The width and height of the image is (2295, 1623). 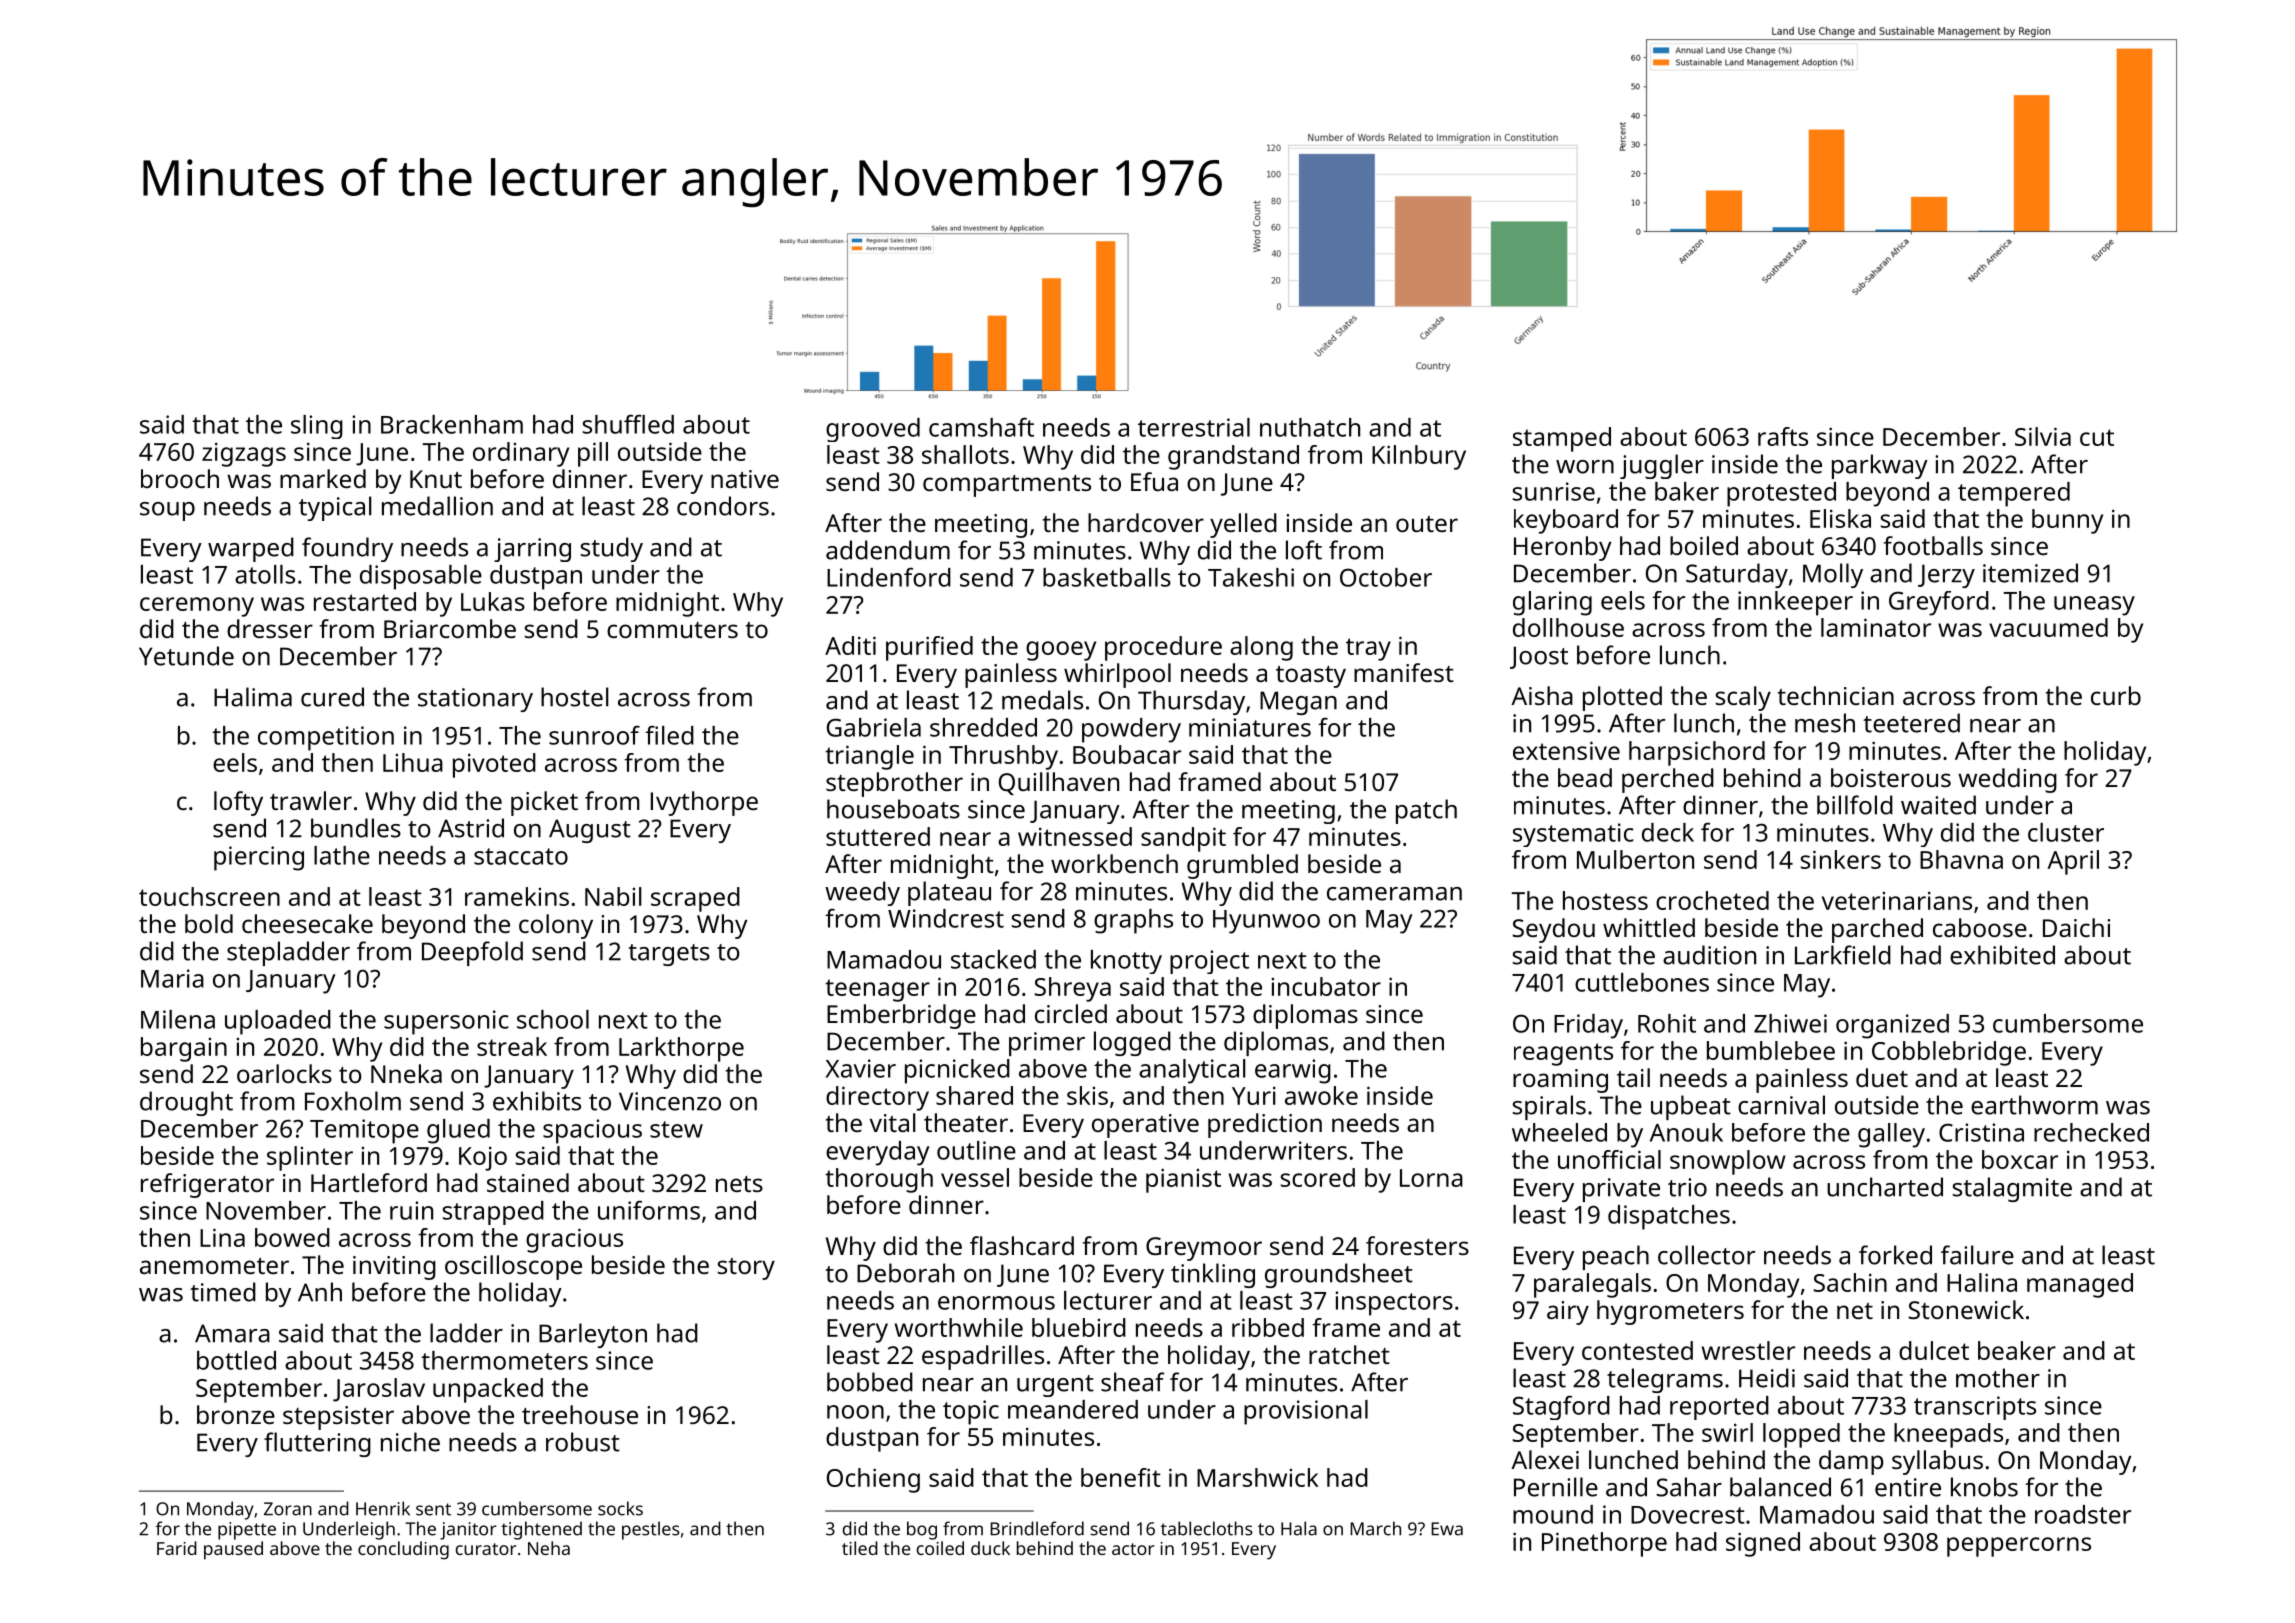 What do you see at coordinates (1562, 439) in the image?
I see `stamped` at bounding box center [1562, 439].
